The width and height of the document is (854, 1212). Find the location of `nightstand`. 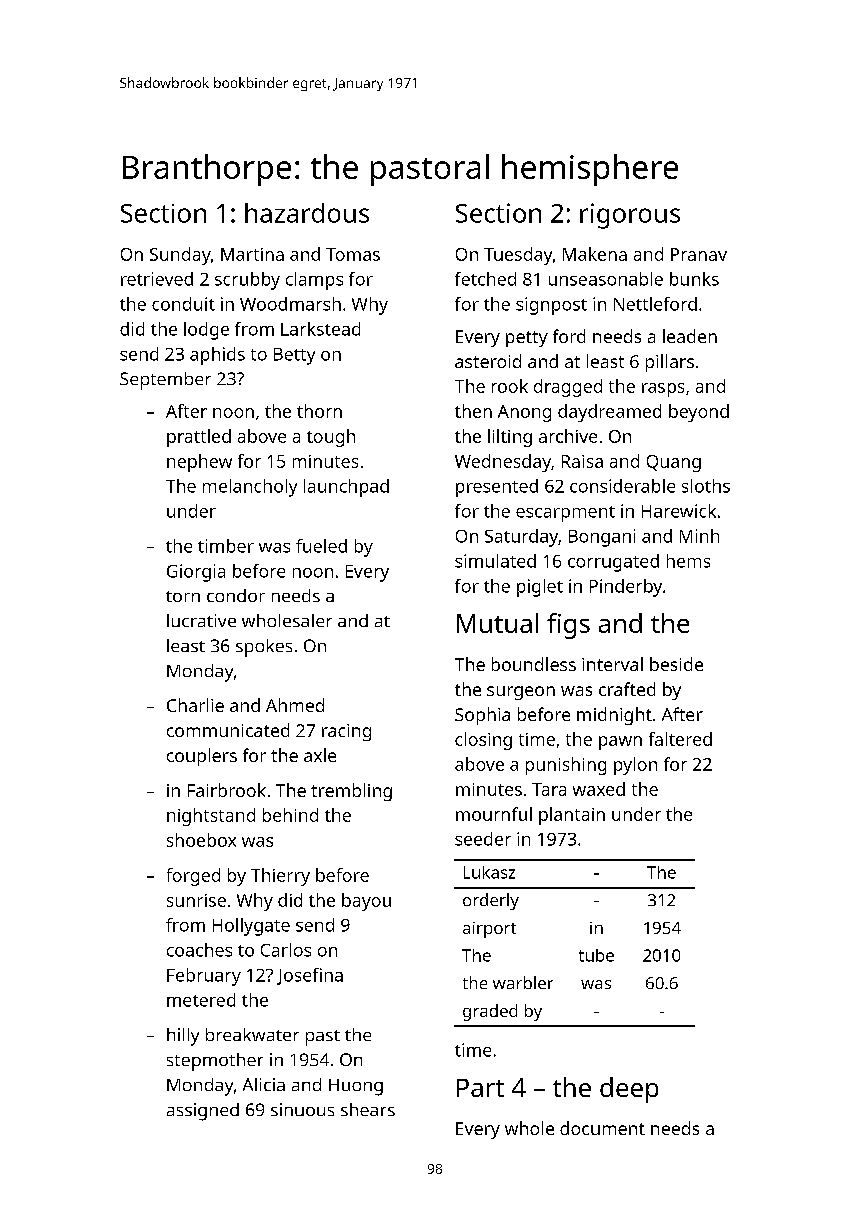

nightstand is located at coordinates (211, 817).
